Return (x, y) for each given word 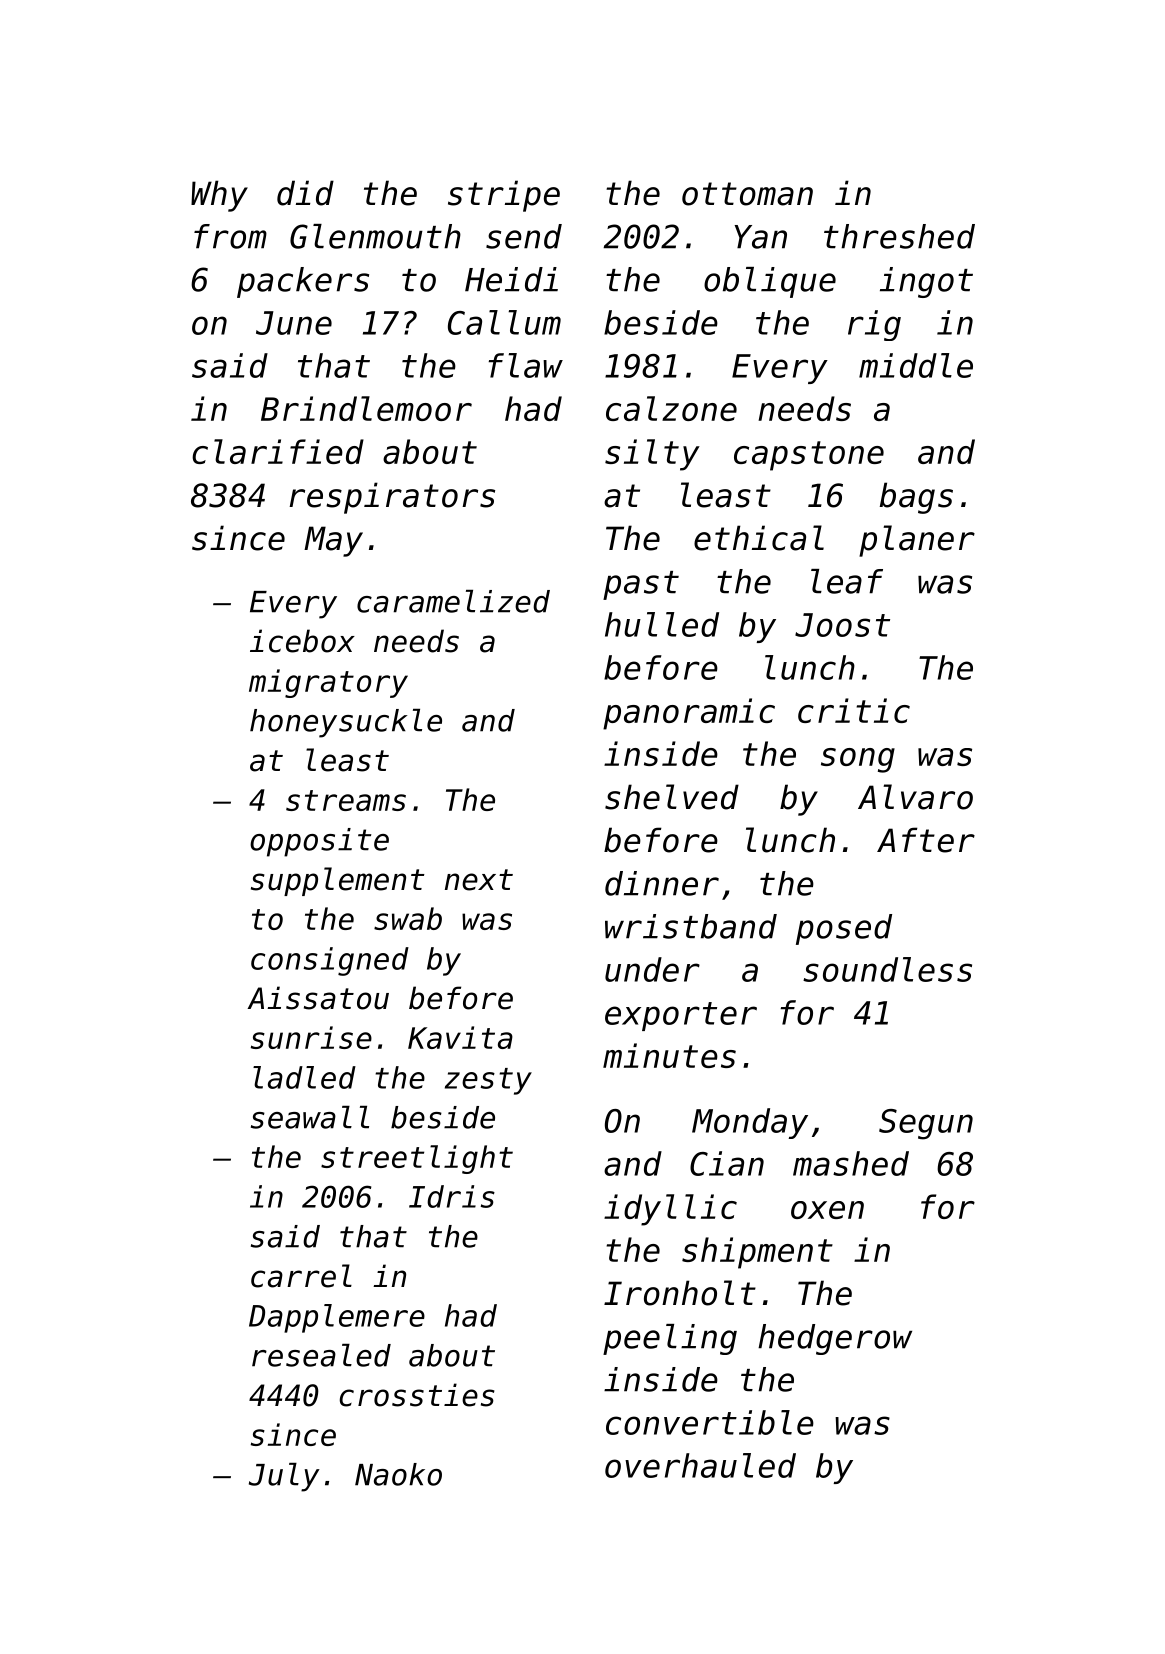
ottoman (747, 194)
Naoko (398, 1474)
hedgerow (835, 1339)
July (284, 1477)
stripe (504, 196)
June (294, 323)
